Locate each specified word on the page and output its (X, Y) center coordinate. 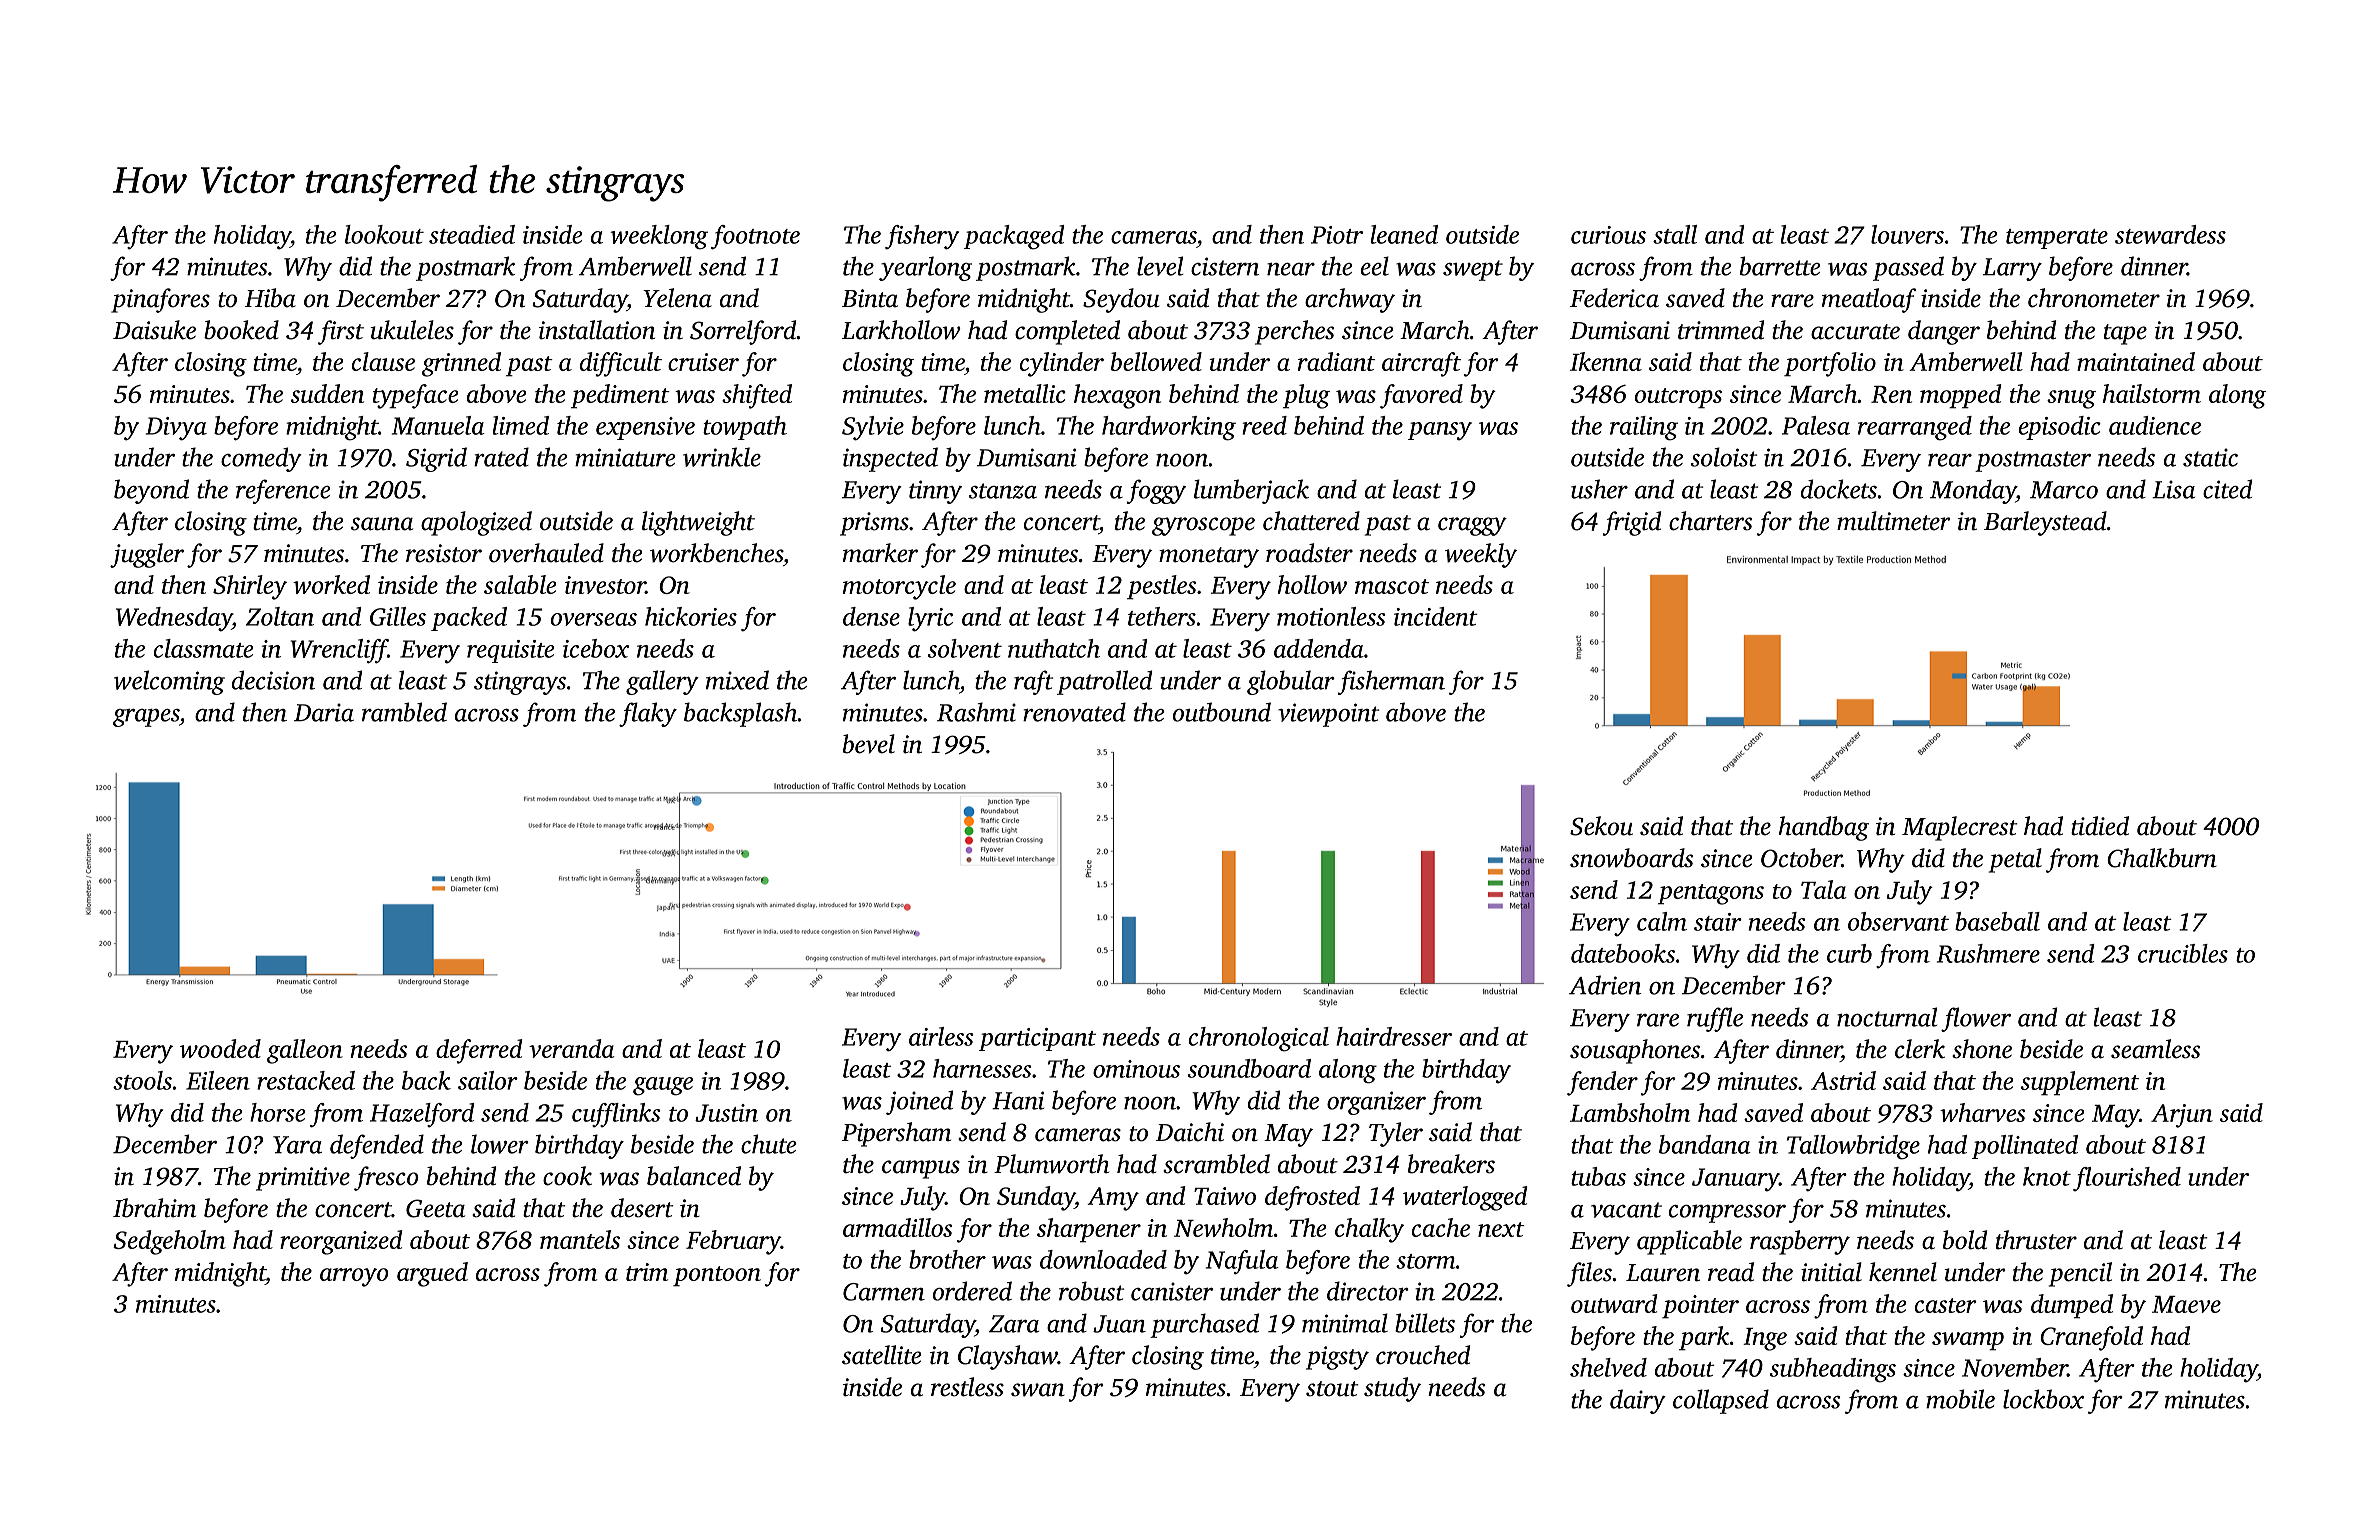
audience (2155, 425)
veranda (572, 1048)
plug (1306, 396)
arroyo (354, 1277)
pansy (1440, 431)
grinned (461, 364)
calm (1662, 921)
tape (2125, 334)
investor (605, 585)
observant (1898, 921)
